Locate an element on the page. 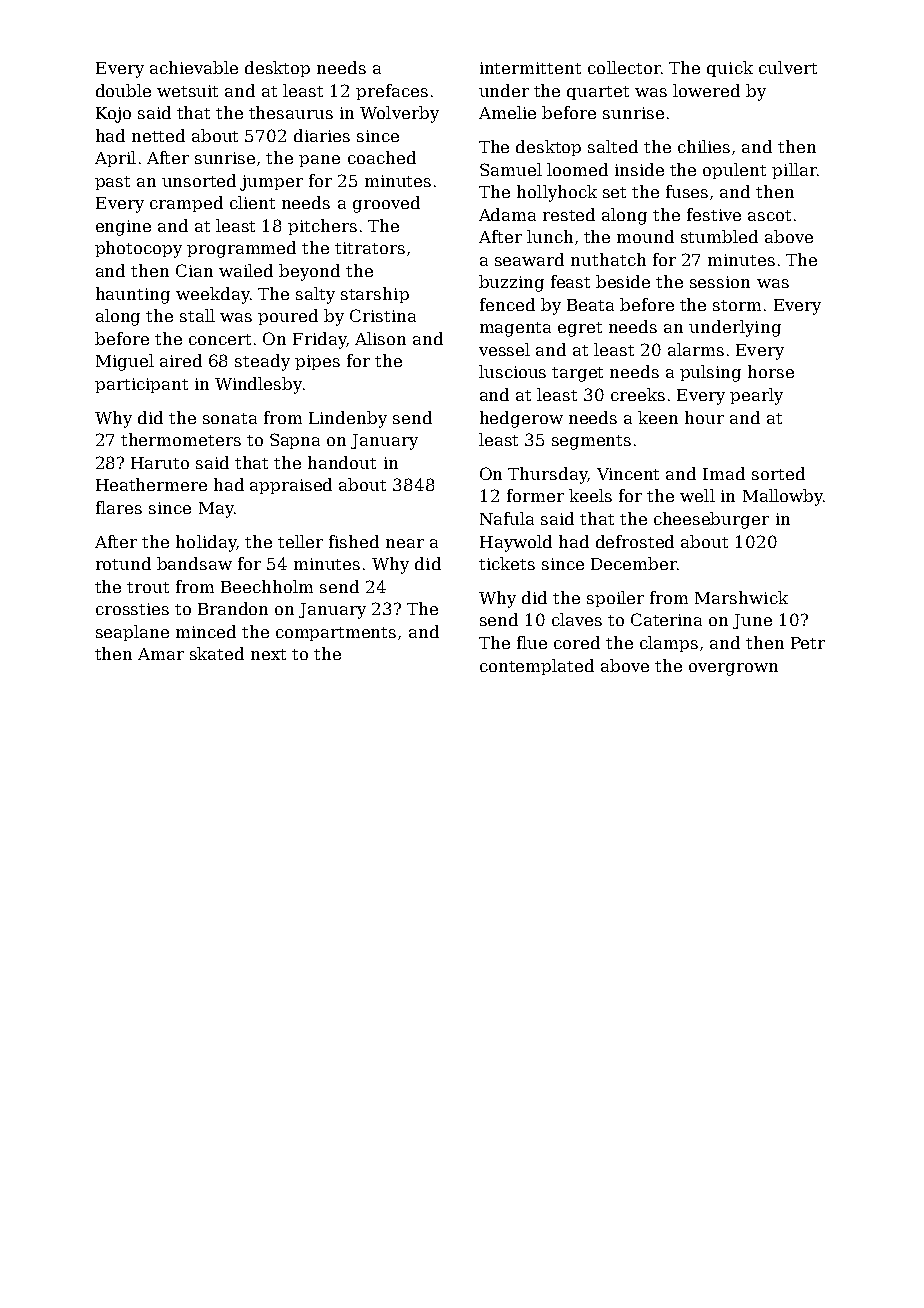 This image has width=924, height=1308. buzzing is located at coordinates (511, 283).
